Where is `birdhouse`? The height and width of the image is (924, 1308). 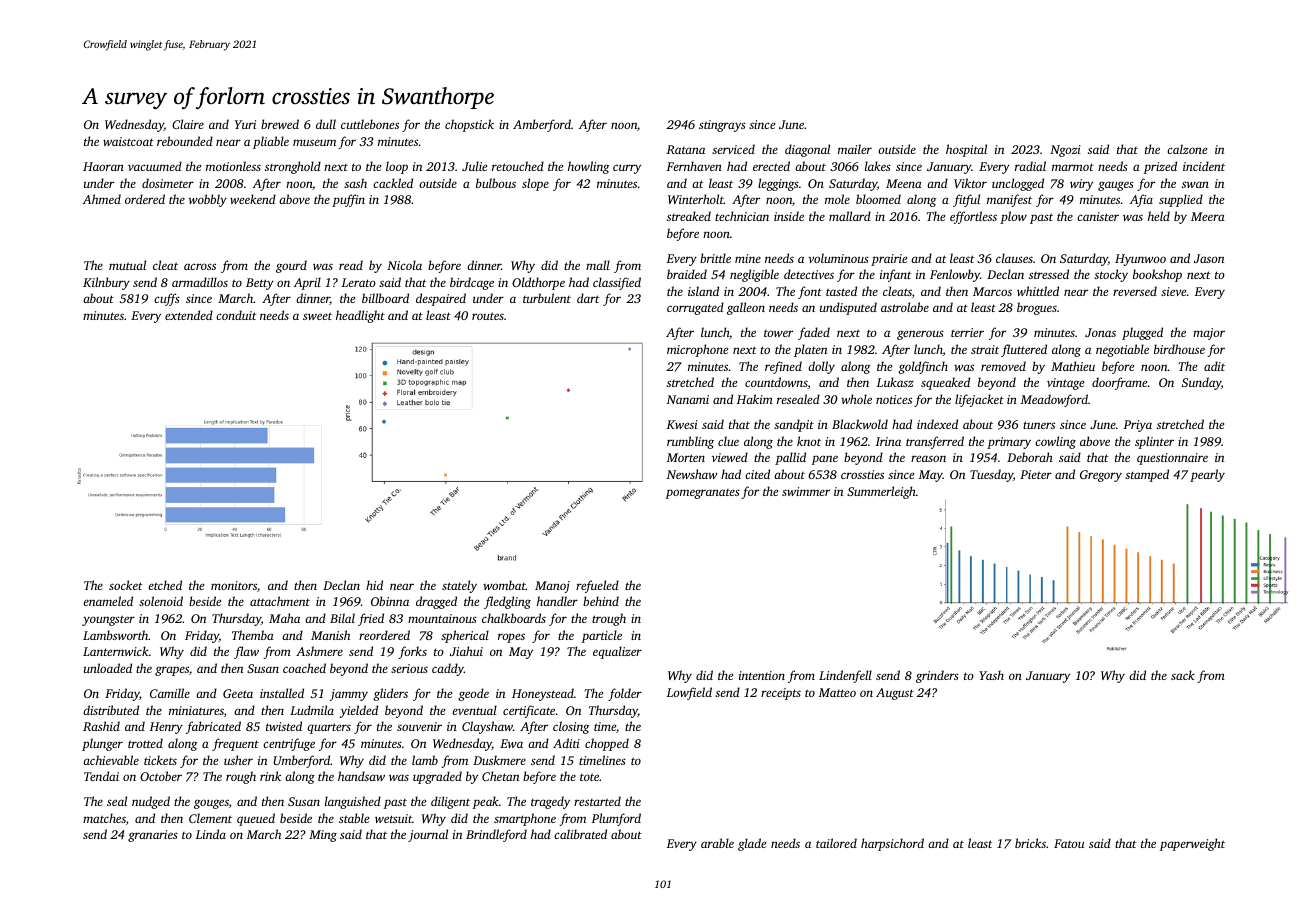
birdhouse is located at coordinates (1179, 349).
